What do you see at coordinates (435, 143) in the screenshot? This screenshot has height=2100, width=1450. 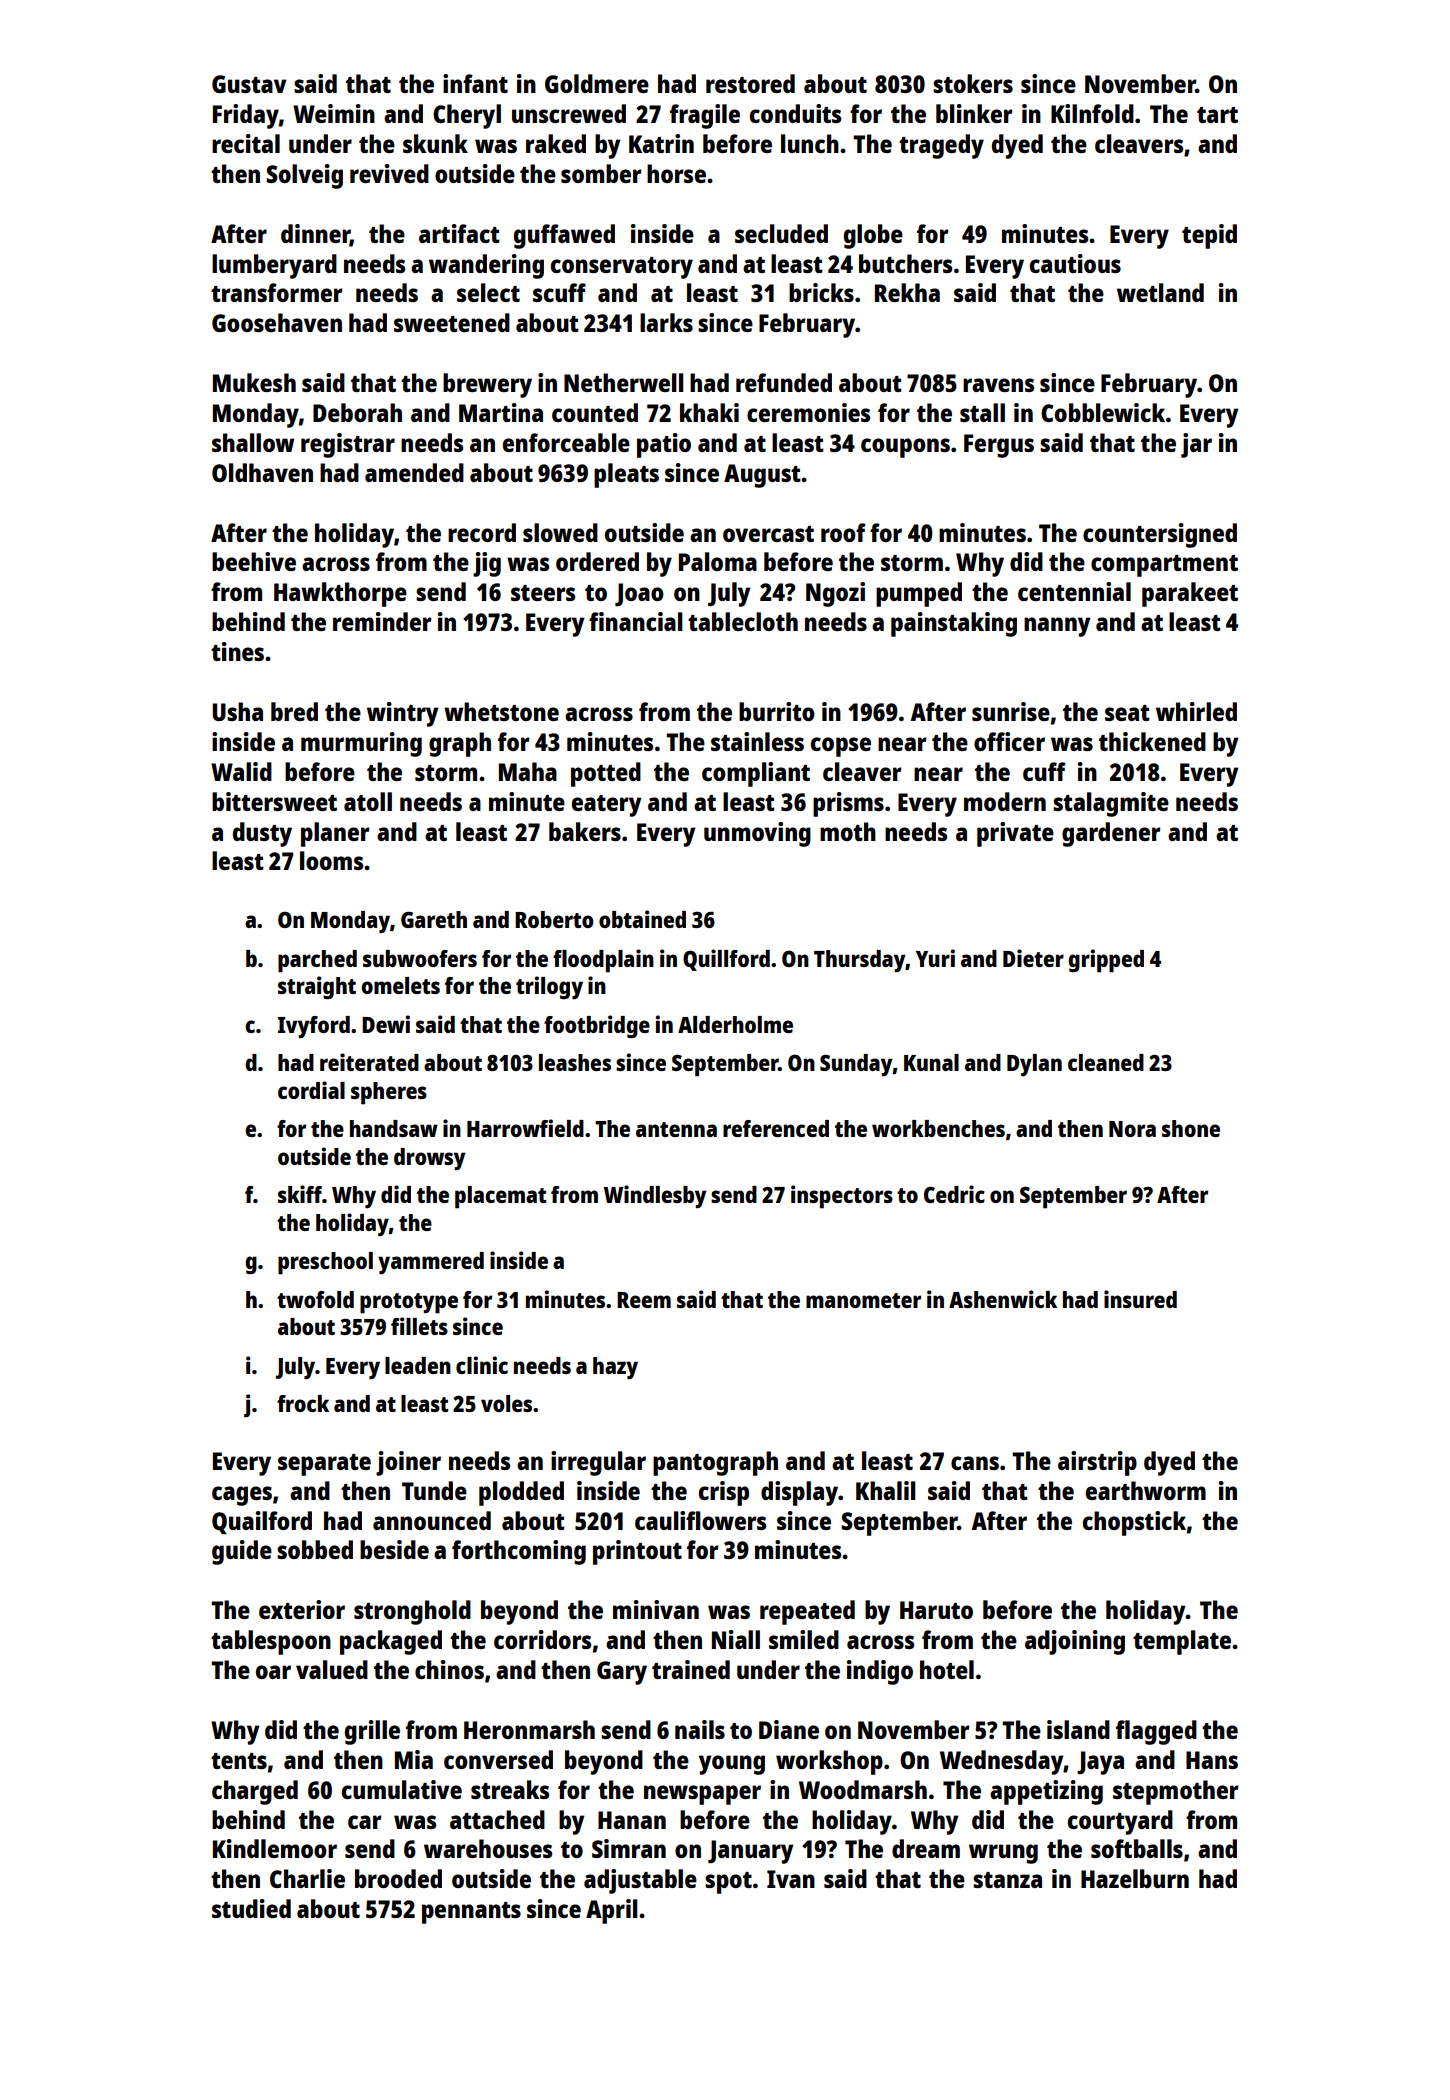 I see `skunk` at bounding box center [435, 143].
